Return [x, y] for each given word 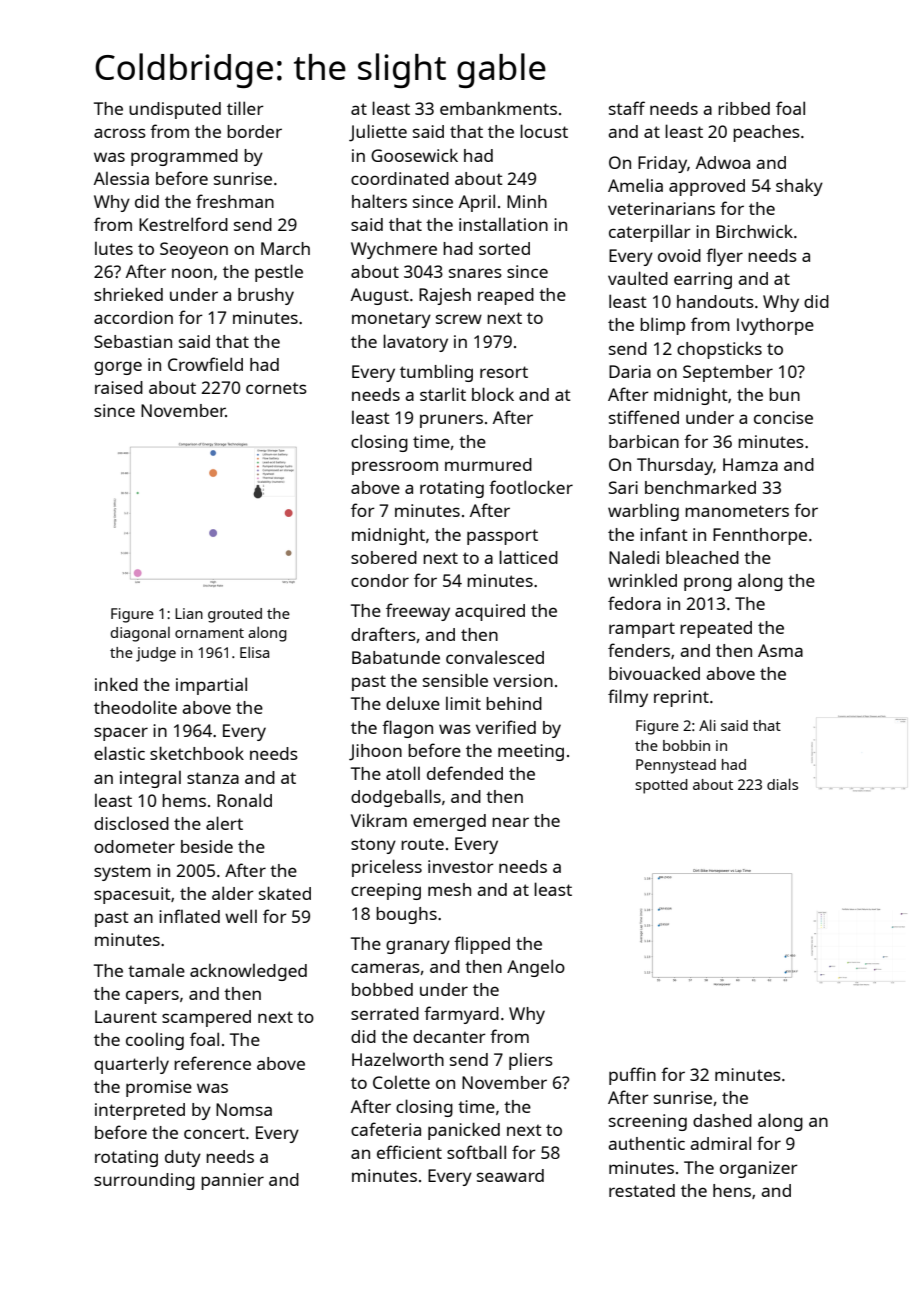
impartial [211, 686]
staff [627, 108]
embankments [498, 108]
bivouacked [654, 673]
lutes [114, 248]
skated [285, 893]
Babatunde [396, 657]
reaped [506, 296]
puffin [632, 1076]
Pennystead [676, 766]
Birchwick [754, 231]
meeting [531, 752]
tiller [245, 108]
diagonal [140, 634]
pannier [232, 1181]
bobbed [382, 989]
